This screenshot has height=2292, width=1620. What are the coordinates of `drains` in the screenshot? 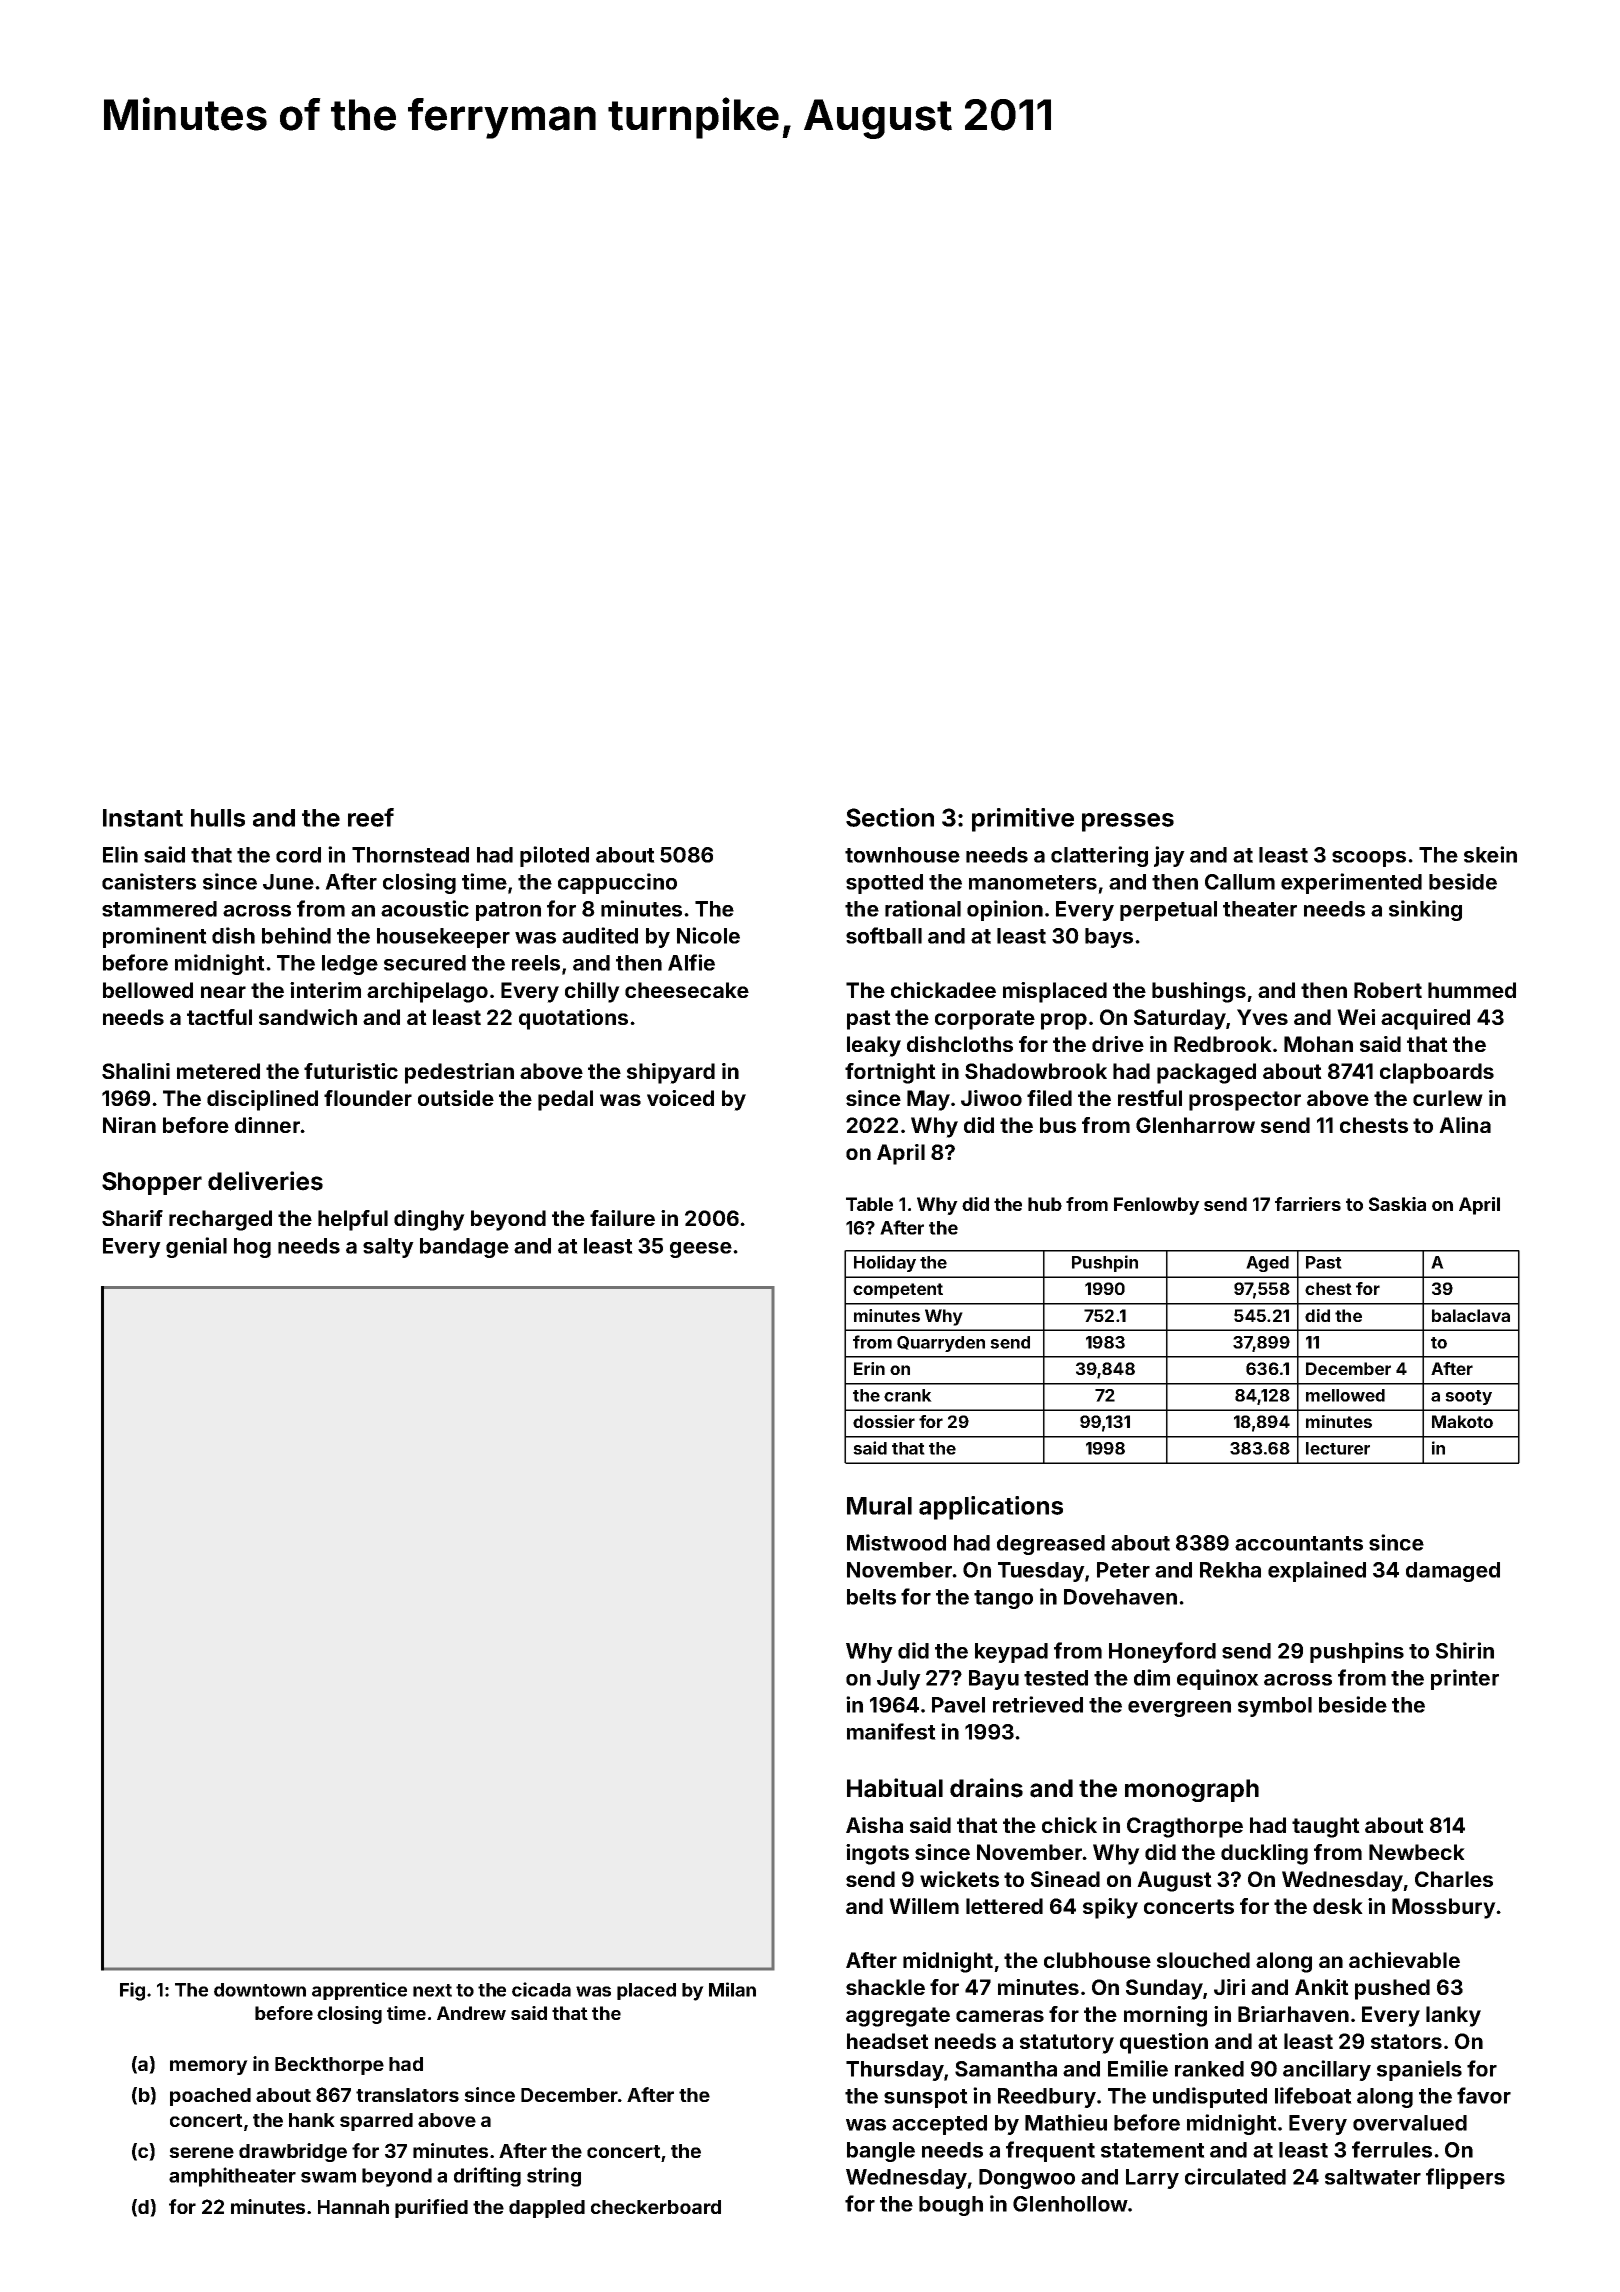 It's located at (986, 1788).
